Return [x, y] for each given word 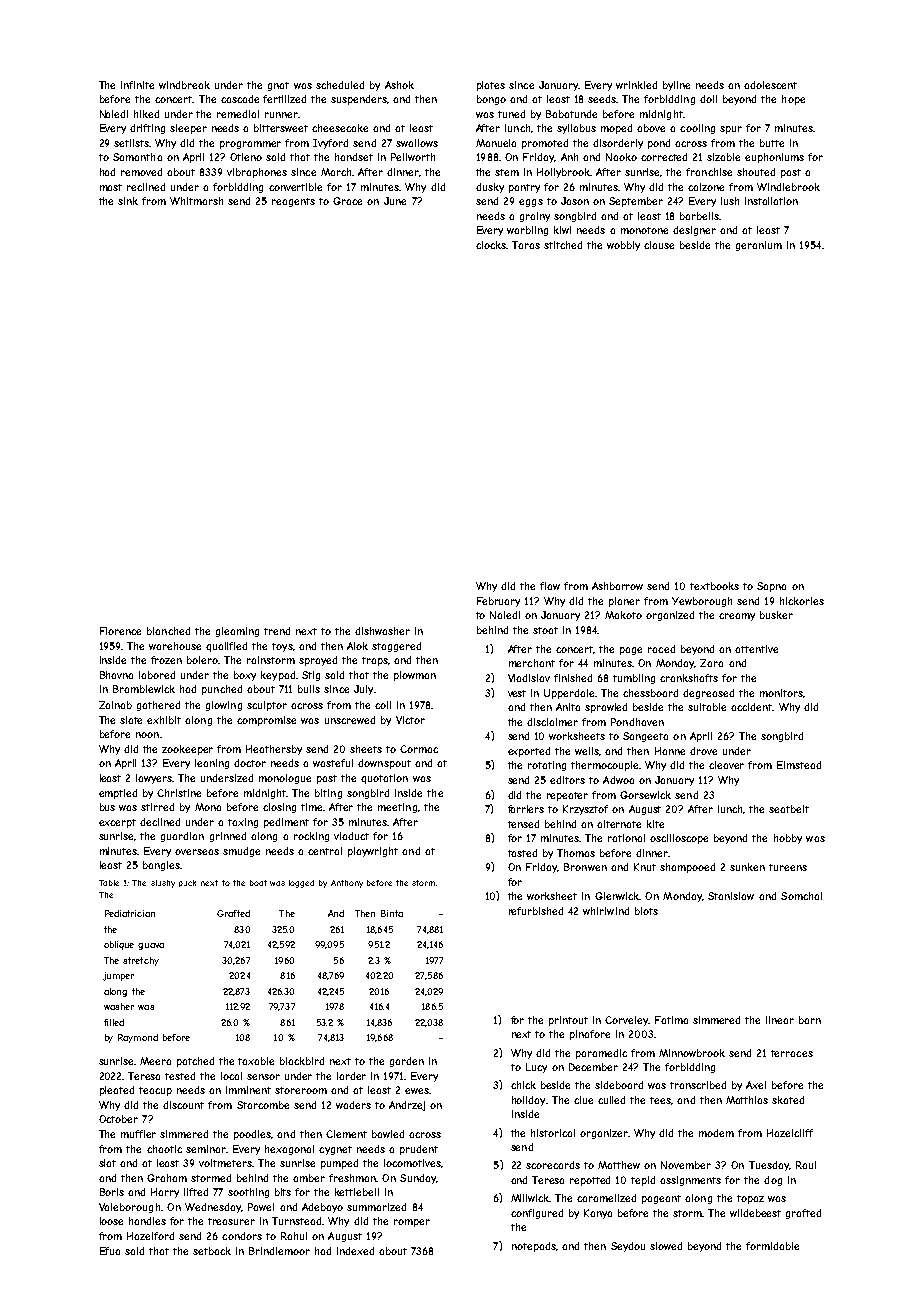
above [651, 128]
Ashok [399, 85]
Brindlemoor [279, 1251]
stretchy [141, 961]
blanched [168, 631]
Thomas [576, 853]
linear [780, 1020]
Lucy [536, 1068]
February [498, 602]
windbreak [184, 85]
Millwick [530, 1198]
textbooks [714, 586]
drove [703, 751]
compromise [266, 721]
